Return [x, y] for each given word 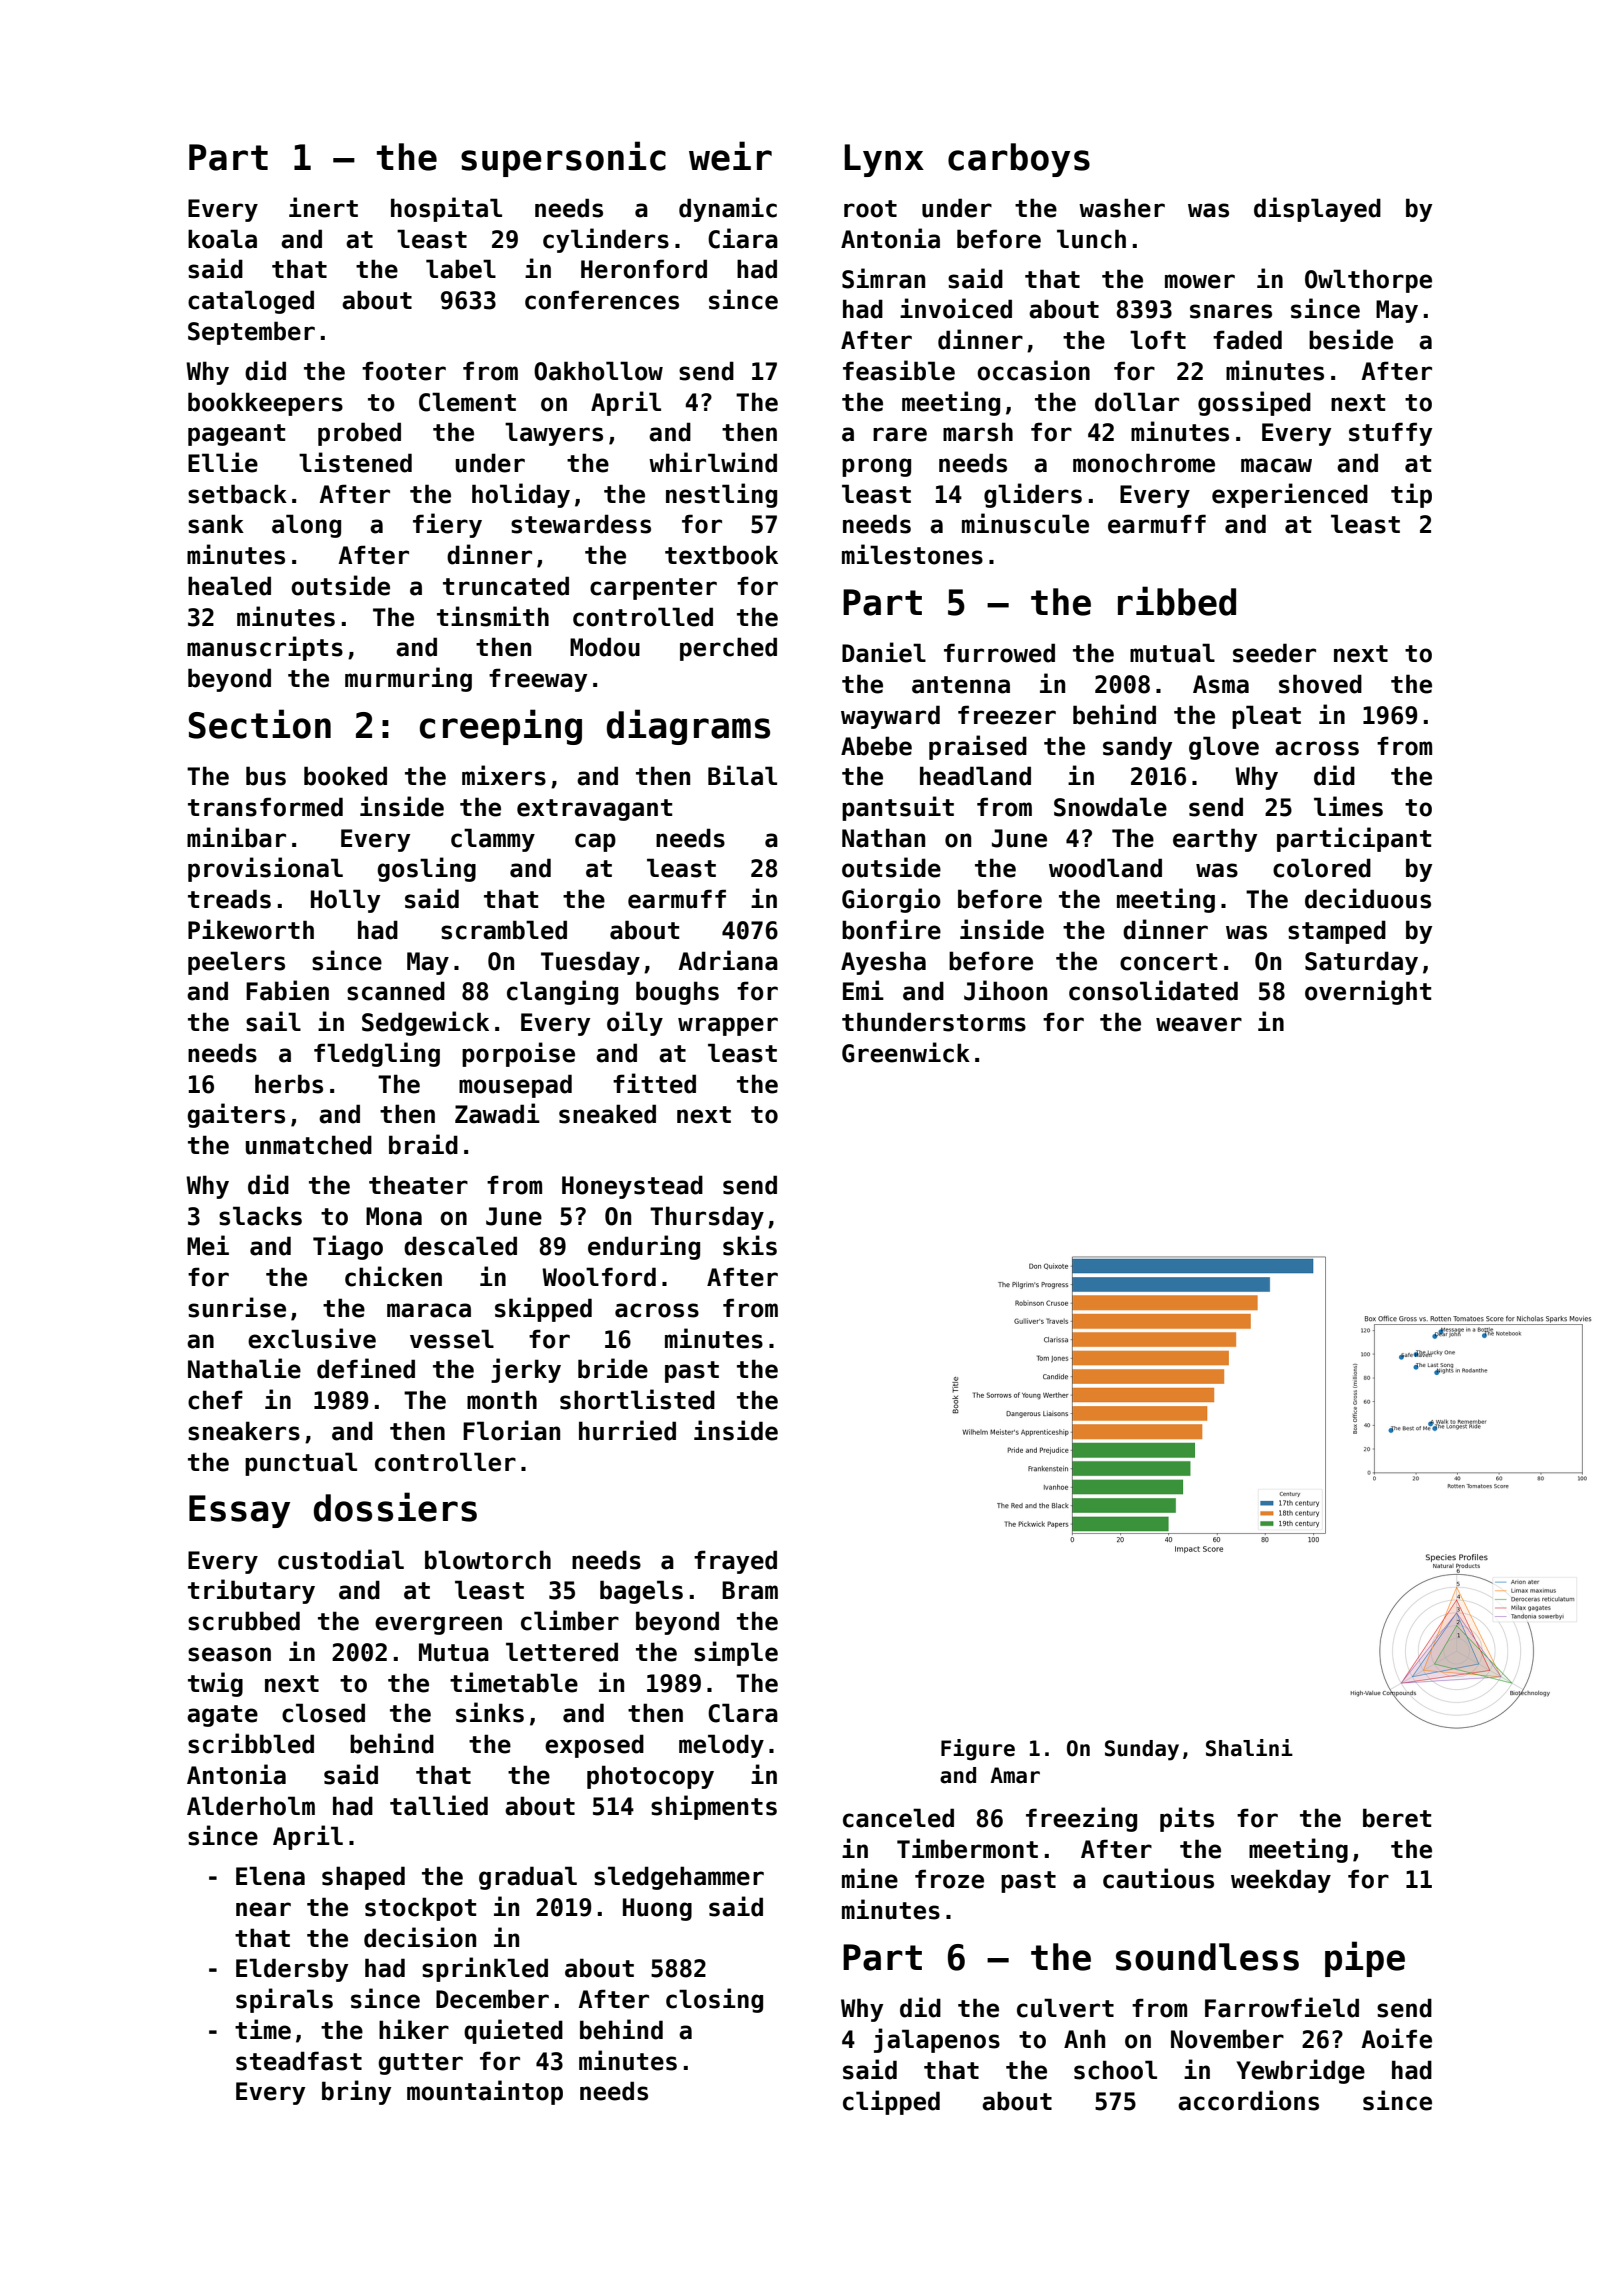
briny [356, 2092]
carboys [1019, 160]
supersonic [563, 159]
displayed [1317, 209]
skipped [543, 1309]
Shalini [1249, 1748]
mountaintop [485, 2092]
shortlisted [637, 1399]
